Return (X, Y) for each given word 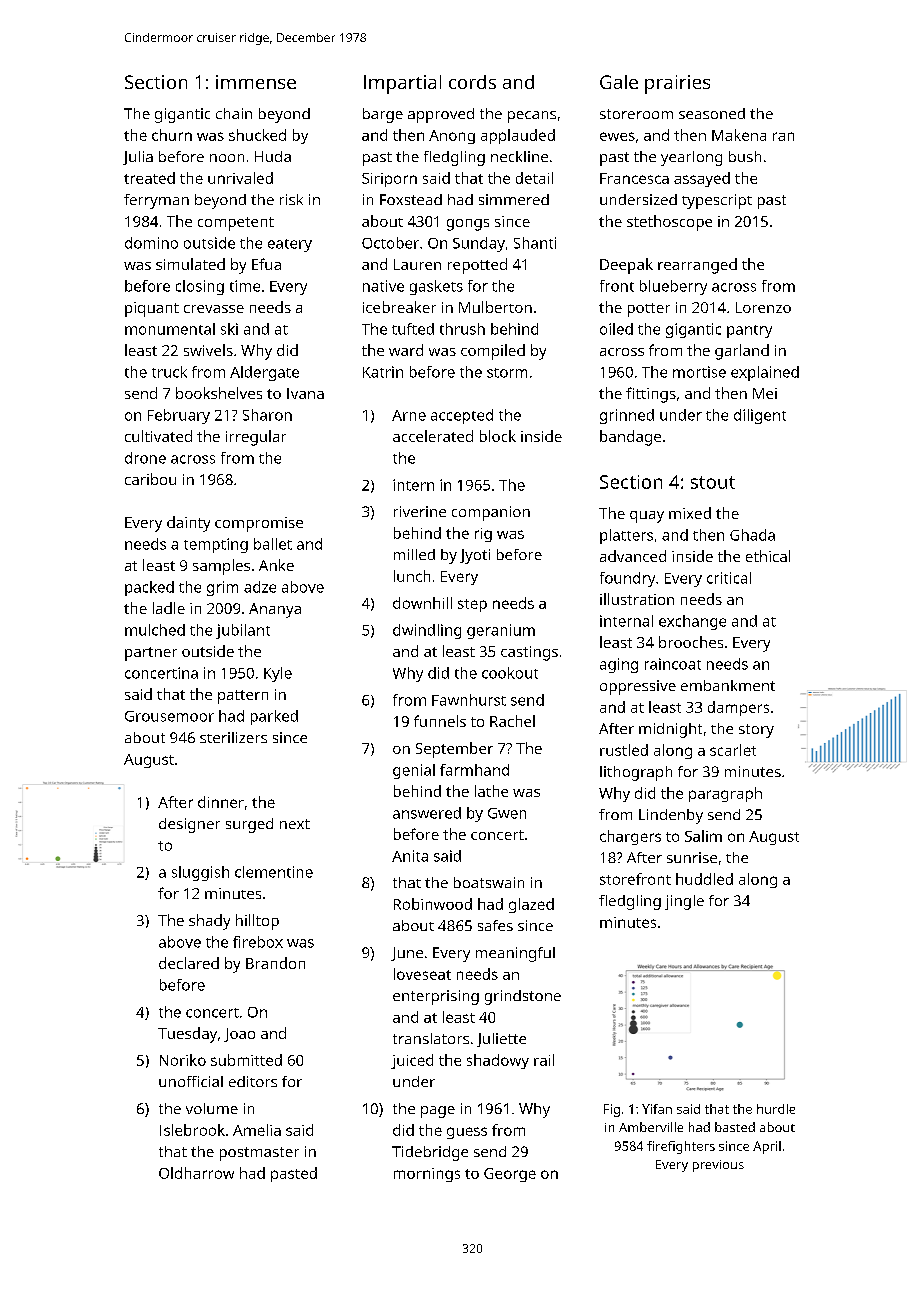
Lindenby (671, 816)
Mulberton (495, 307)
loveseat (422, 974)
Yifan (657, 1109)
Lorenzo (763, 307)
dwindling (427, 631)
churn (172, 135)
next (295, 824)
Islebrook (192, 1130)
